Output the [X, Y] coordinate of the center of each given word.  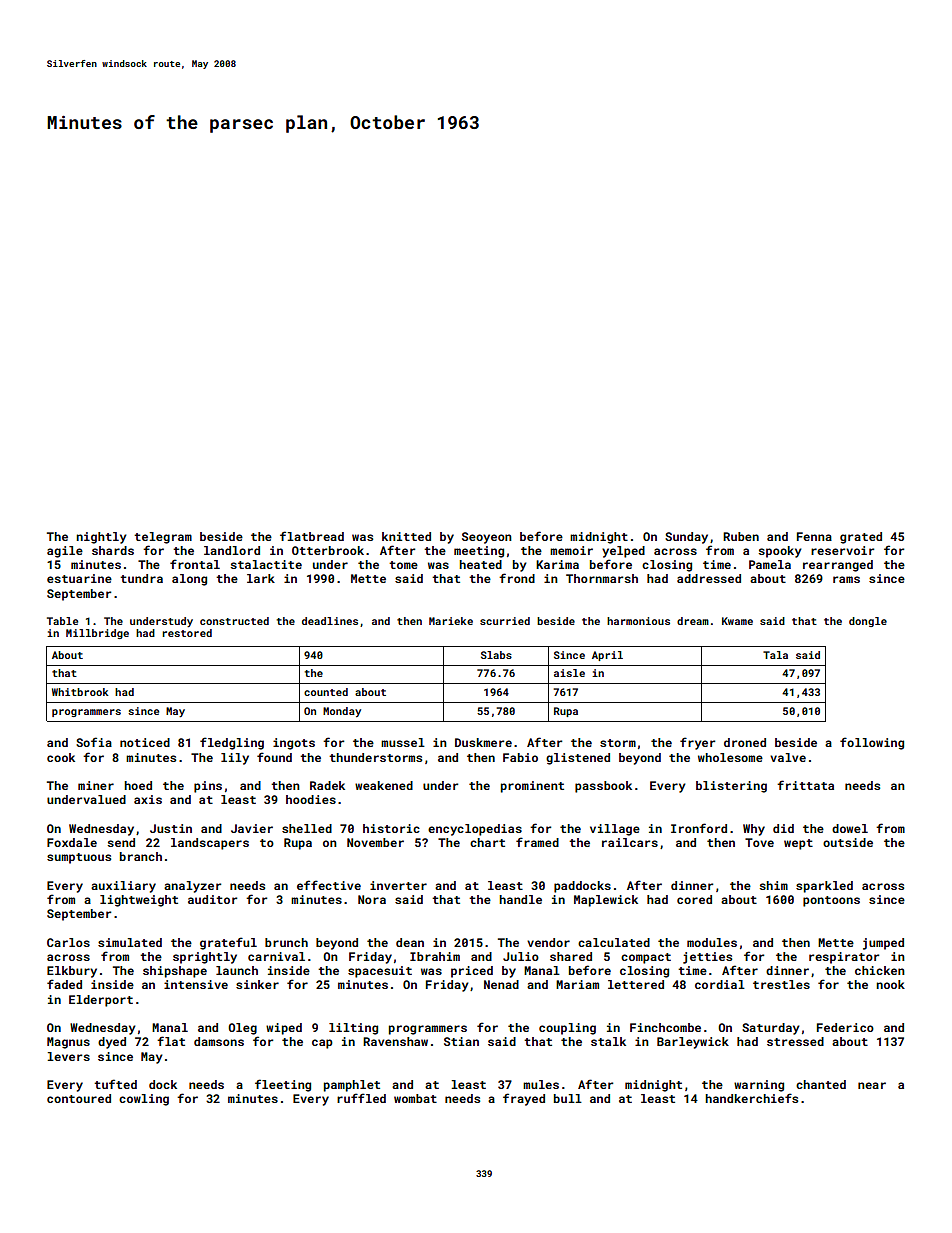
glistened [578, 759]
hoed [138, 785]
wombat [415, 1098]
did [783, 828]
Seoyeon [487, 538]
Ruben [741, 536]
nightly [101, 538]
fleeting [283, 1085]
